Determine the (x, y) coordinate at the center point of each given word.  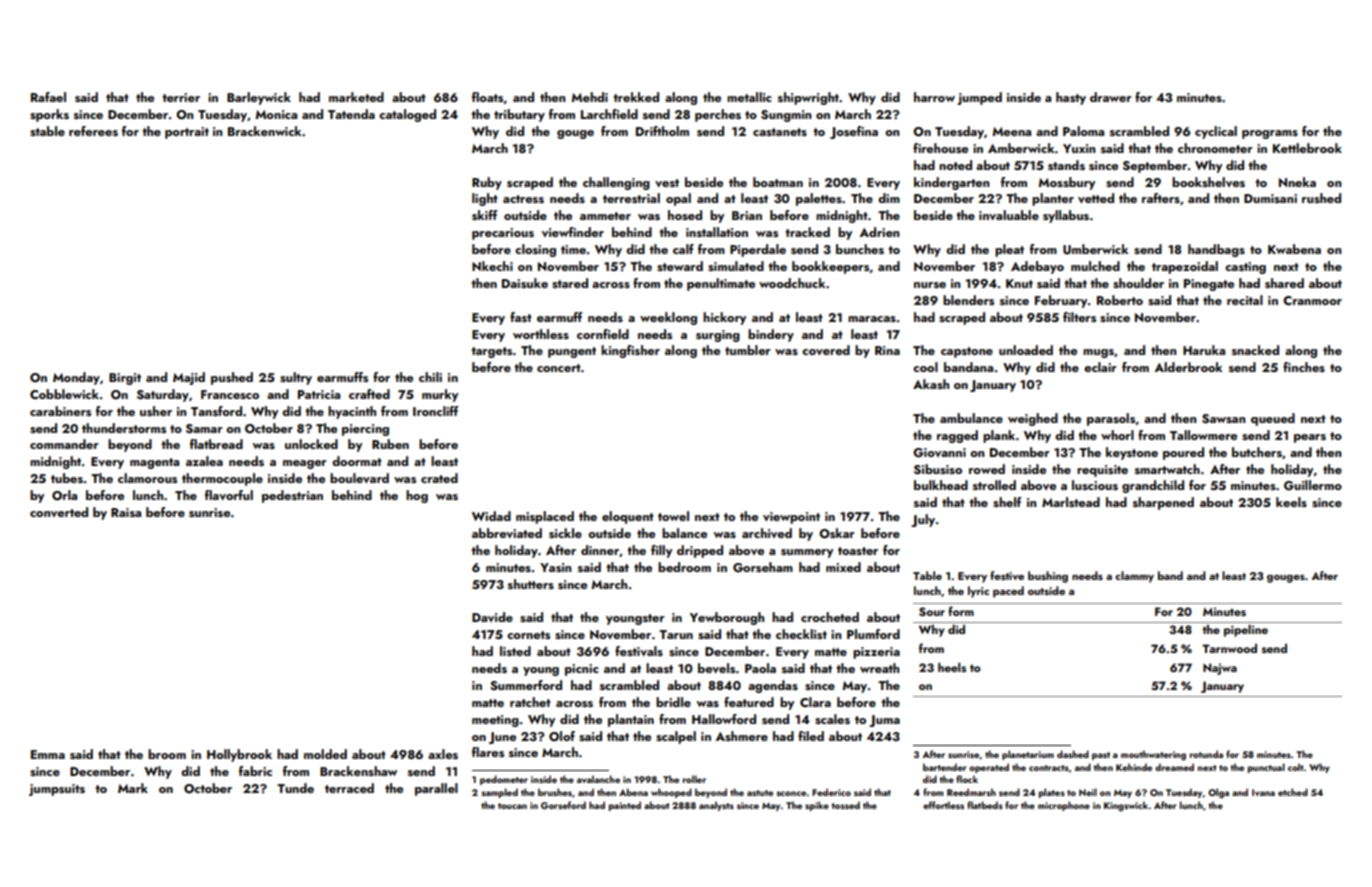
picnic (582, 670)
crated (439, 478)
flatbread (216, 444)
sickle (565, 533)
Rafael (48, 97)
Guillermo (1313, 485)
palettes (819, 199)
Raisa (126, 512)
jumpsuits (57, 790)
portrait (187, 133)
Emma (48, 754)
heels (952, 667)
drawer (1111, 97)
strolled (994, 485)
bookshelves (1208, 182)
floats (487, 97)
